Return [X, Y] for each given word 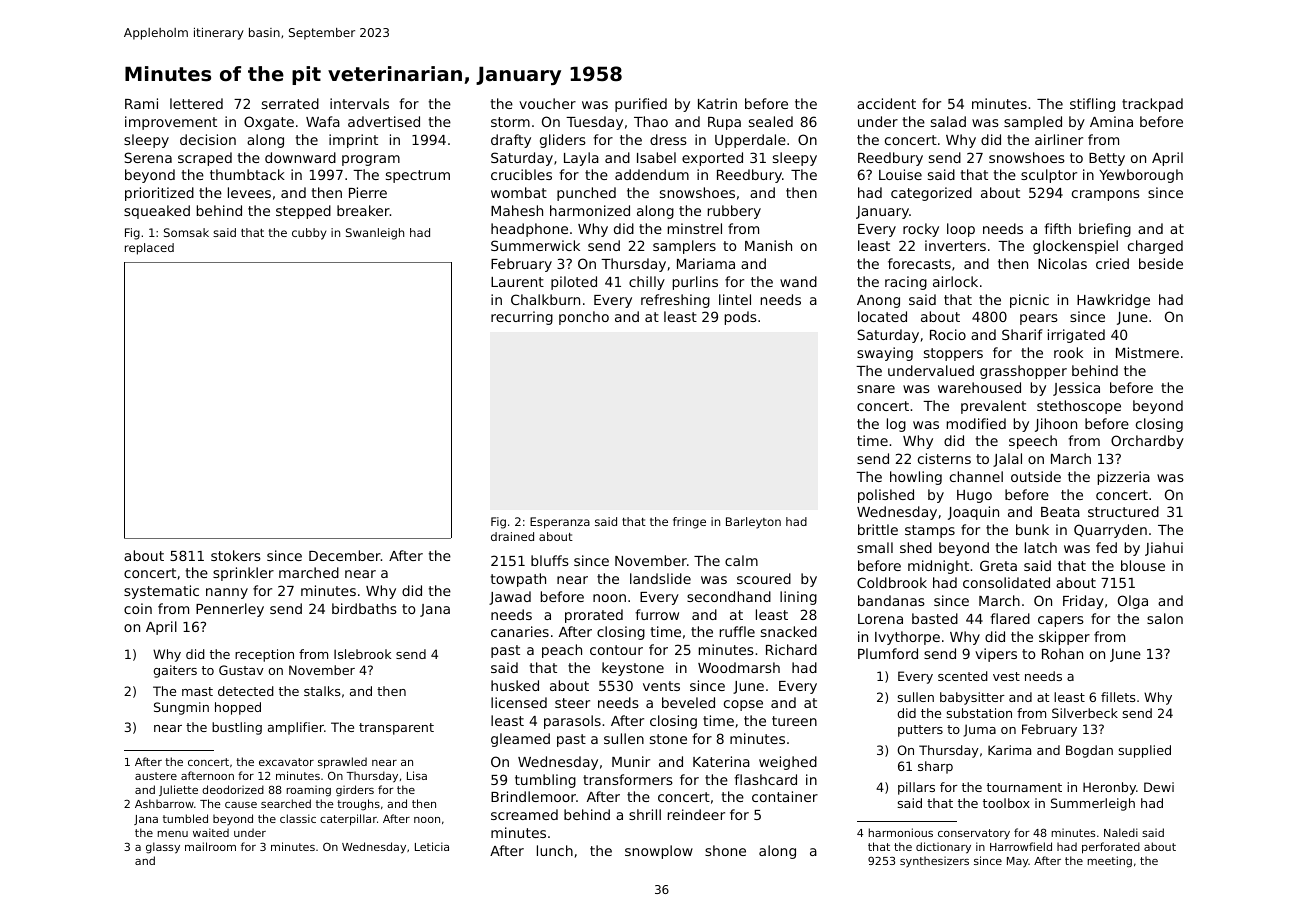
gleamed [520, 740]
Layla [581, 159]
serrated [290, 103]
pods [741, 318]
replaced [149, 249]
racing [906, 283]
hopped [238, 708]
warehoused [979, 387]
